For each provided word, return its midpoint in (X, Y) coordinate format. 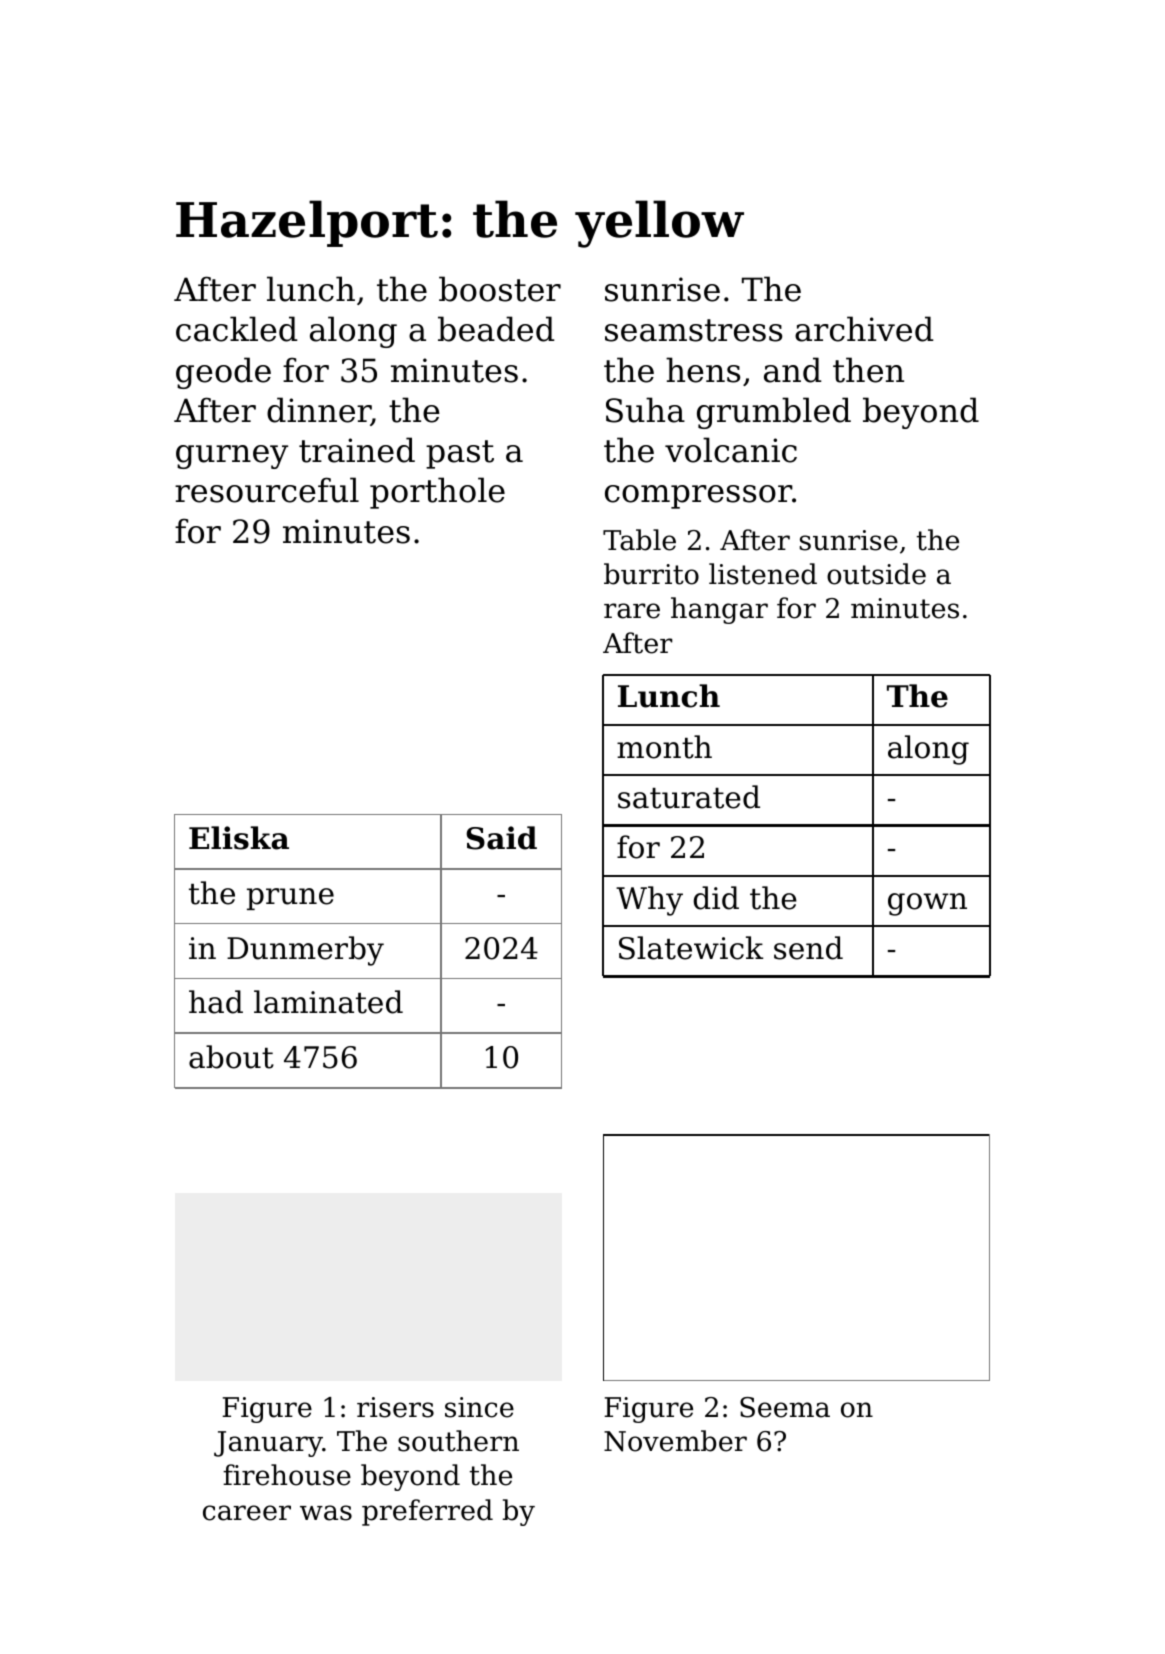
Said (501, 838)
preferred (427, 1512)
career (247, 1513)
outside (876, 574)
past (460, 454)
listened (763, 574)
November (675, 1441)
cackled (237, 329)
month (664, 747)
